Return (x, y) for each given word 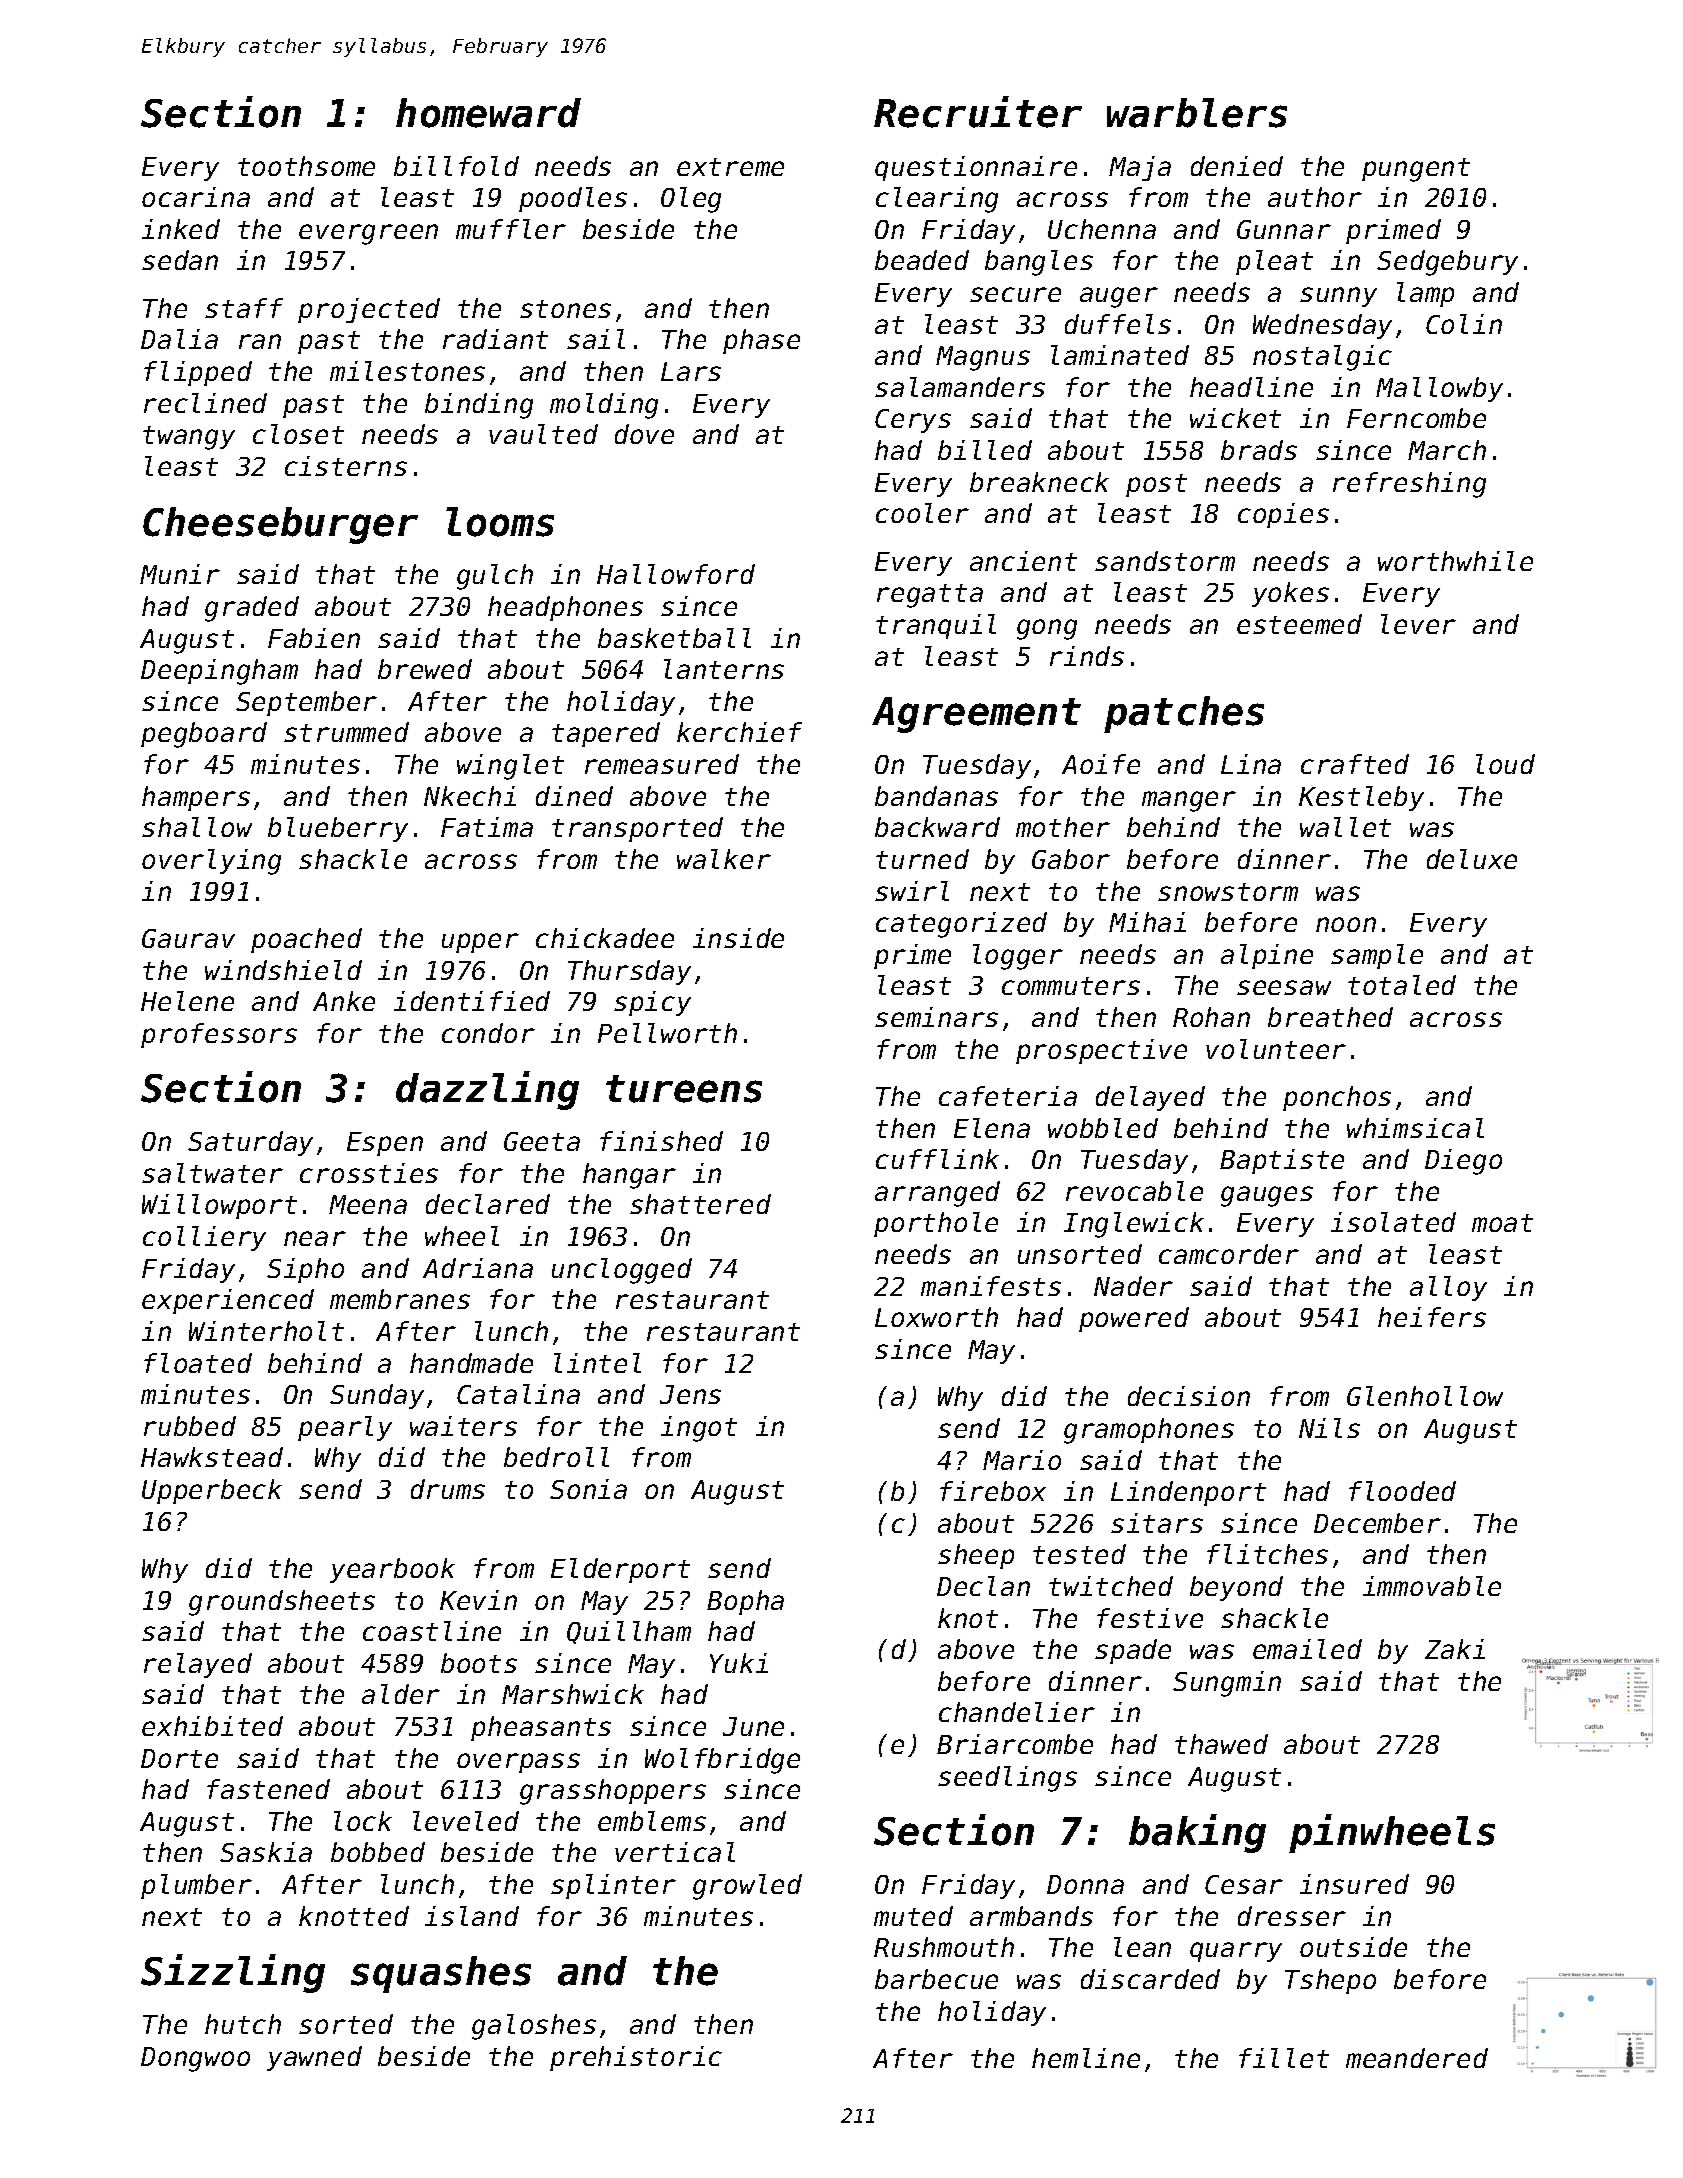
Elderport (620, 1570)
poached (306, 940)
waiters (463, 1426)
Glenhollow (1425, 1396)
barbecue (936, 1979)
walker (724, 859)
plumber (196, 1886)
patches (1184, 714)
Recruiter (978, 112)
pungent (1416, 170)
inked (181, 229)
